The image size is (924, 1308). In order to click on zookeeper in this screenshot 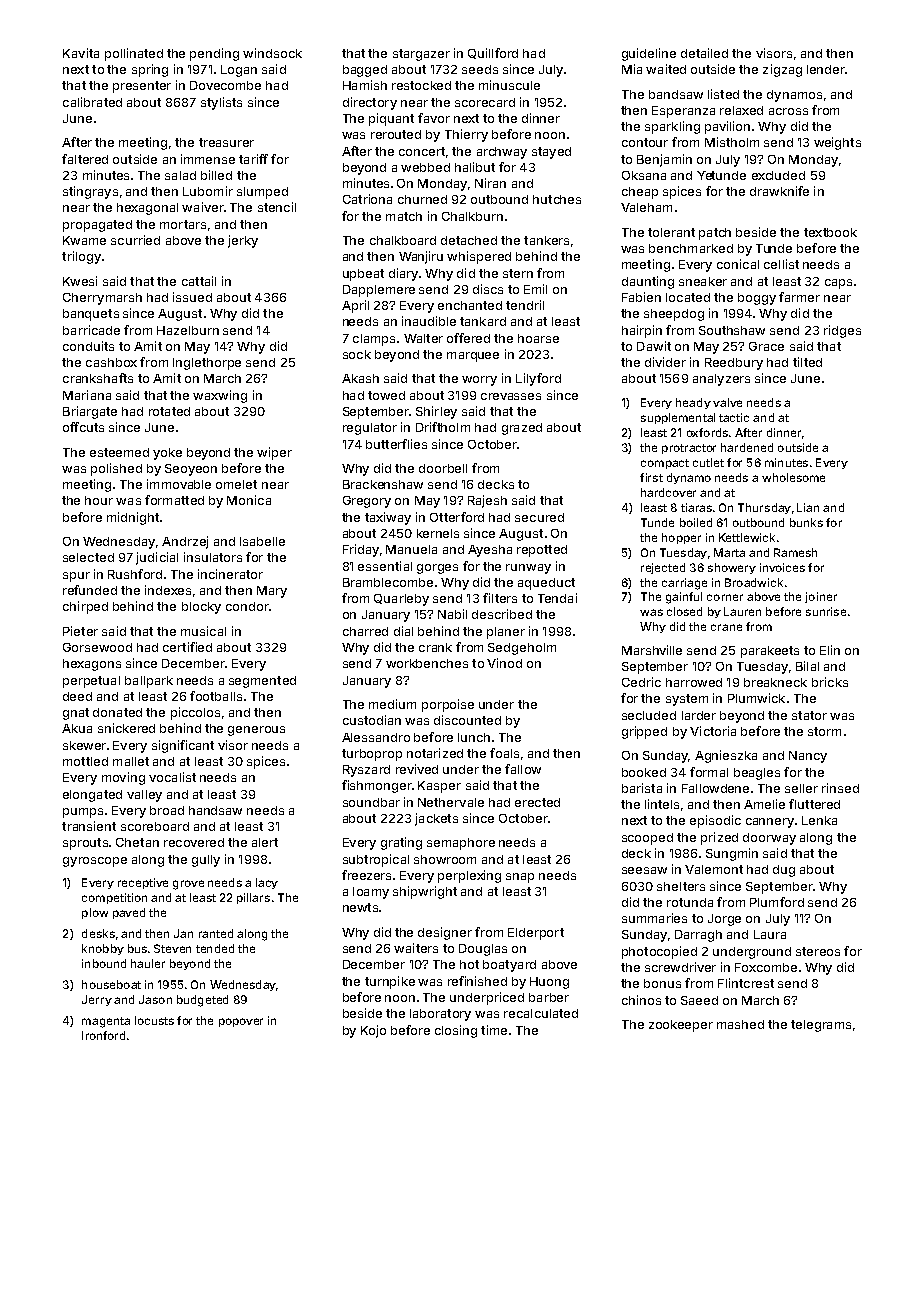, I will do `click(681, 1026)`.
